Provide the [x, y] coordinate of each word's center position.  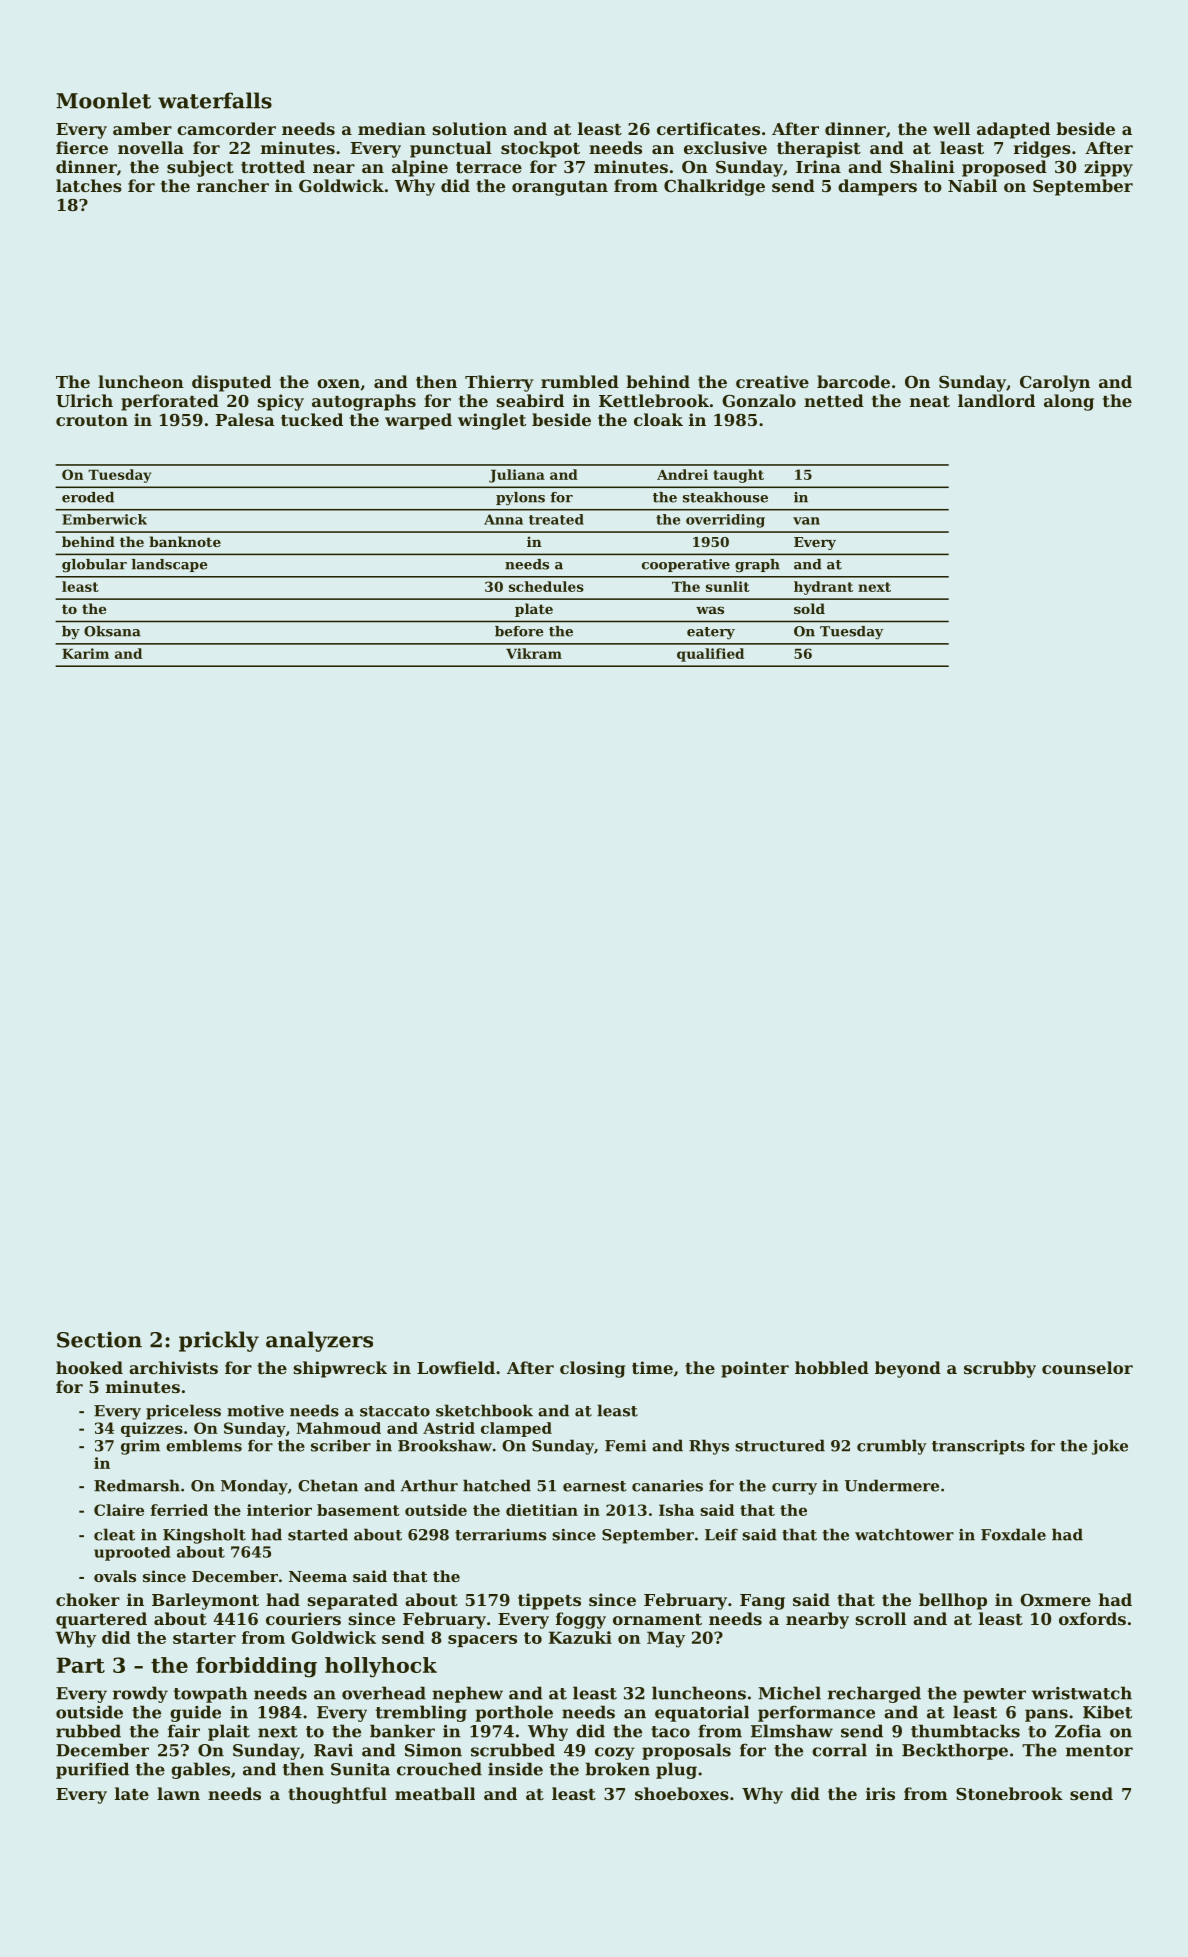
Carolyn [1055, 383]
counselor [1087, 1367]
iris [880, 1793]
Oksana [112, 631]
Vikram [534, 653]
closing [592, 1369]
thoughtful [337, 1795]
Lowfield [456, 1367]
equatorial [702, 1713]
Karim [85, 653]
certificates [708, 128]
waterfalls [215, 100]
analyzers [319, 1341]
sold [809, 608]
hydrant [823, 588]
